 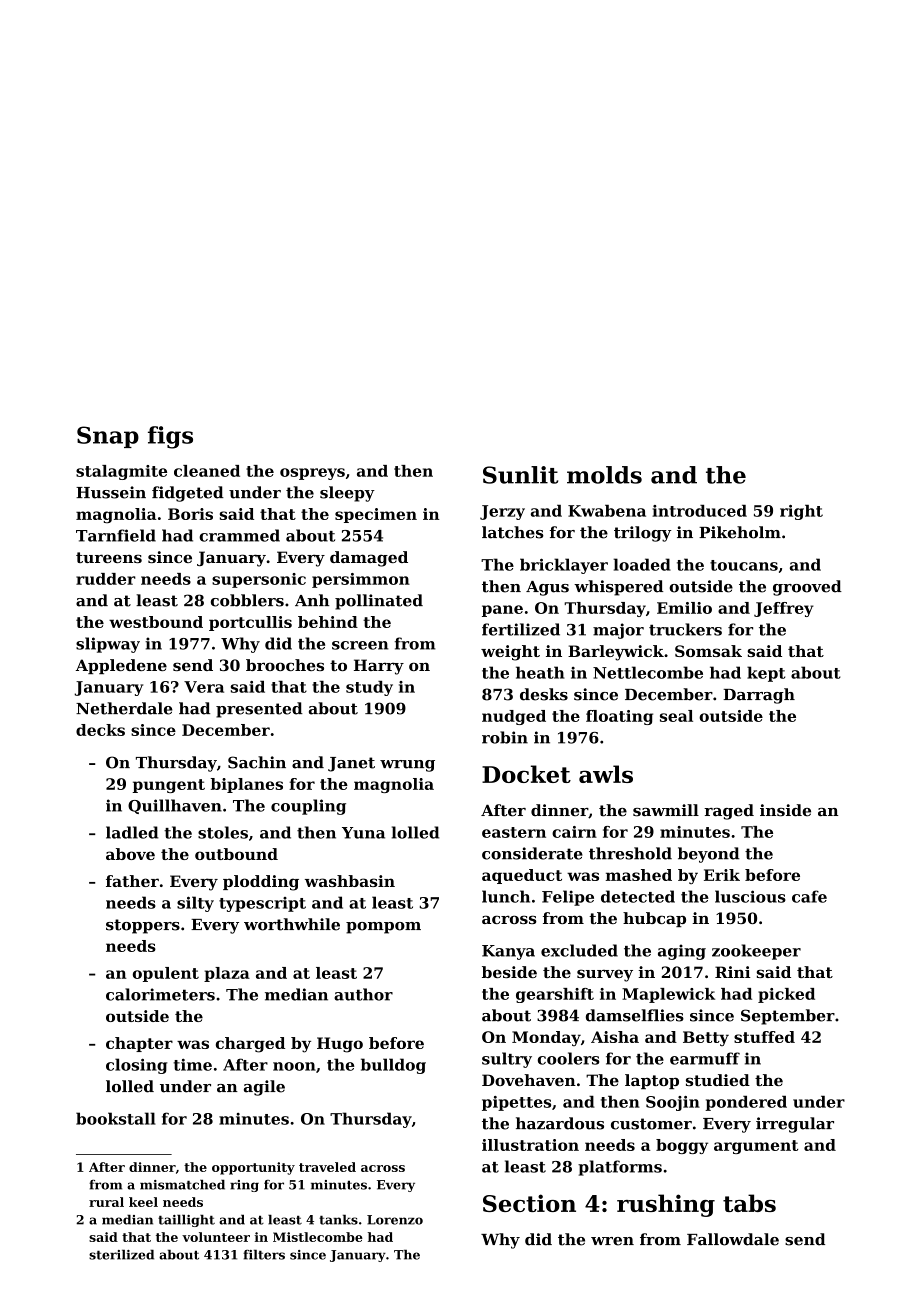 I want to click on sawmill, so click(x=666, y=810).
